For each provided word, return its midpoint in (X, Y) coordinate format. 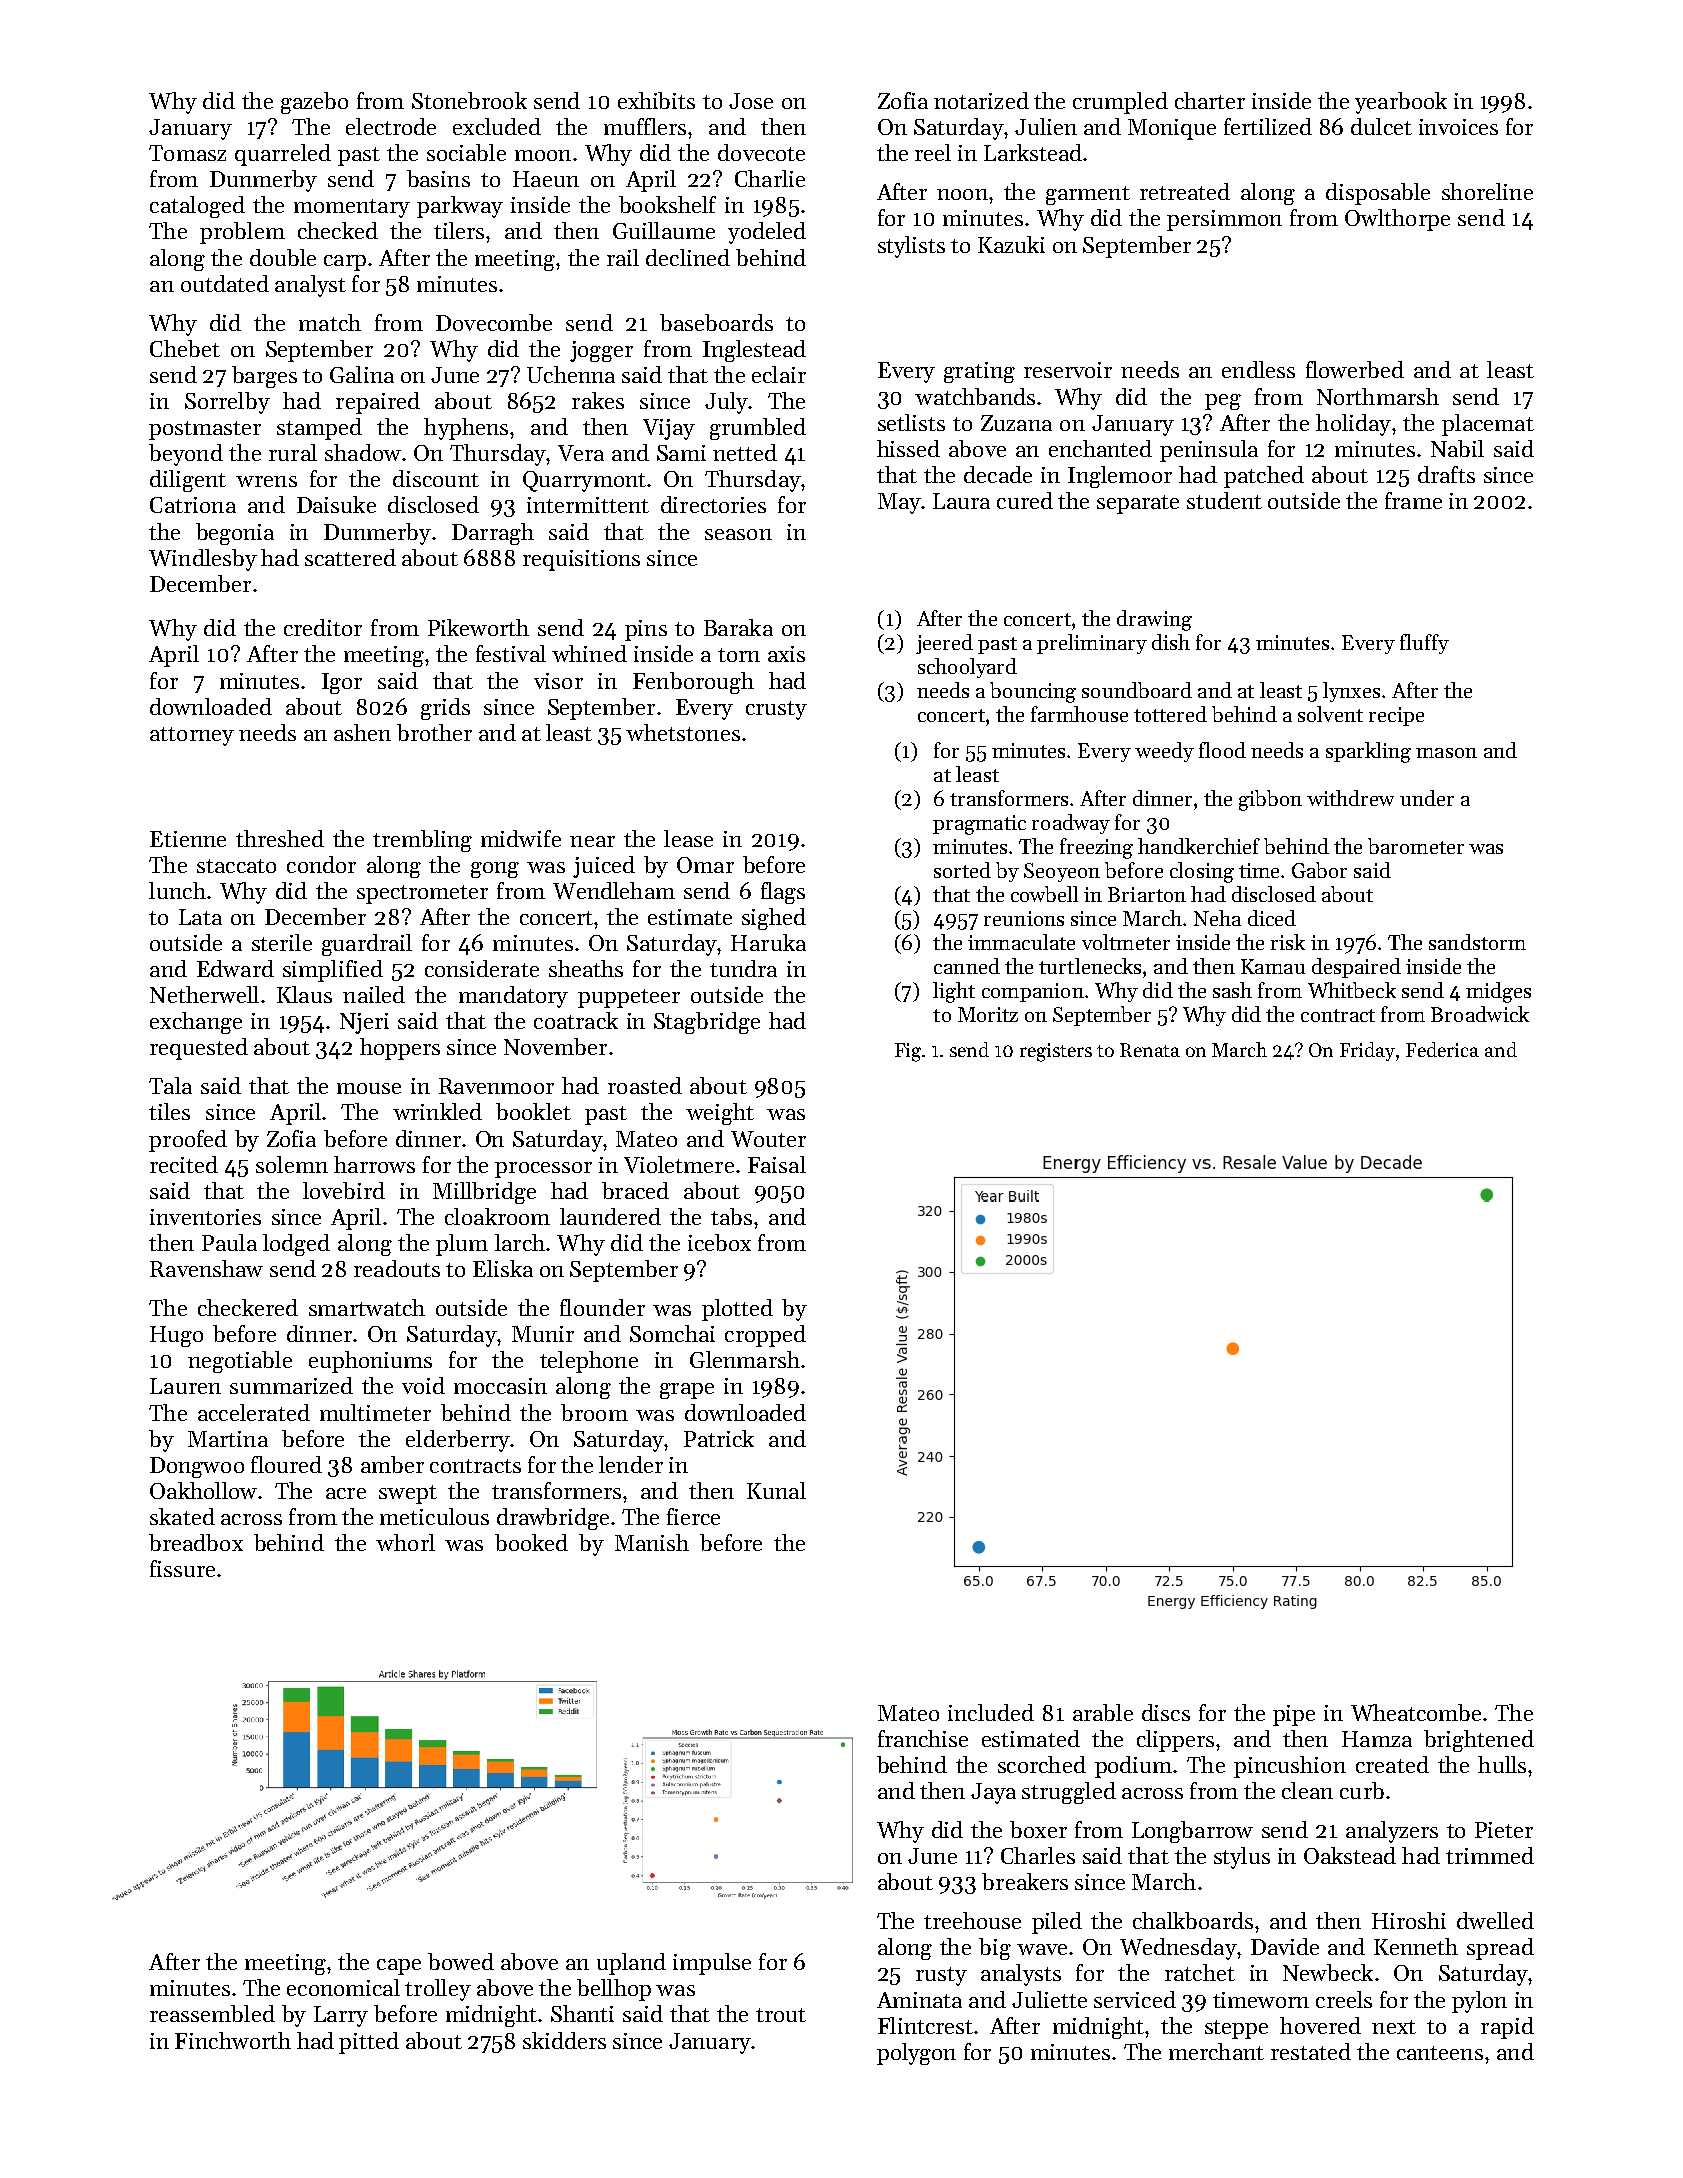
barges (264, 377)
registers (1056, 1052)
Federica (1442, 1049)
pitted (369, 2043)
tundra (743, 968)
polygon (916, 2054)
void (423, 1385)
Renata (1150, 1050)
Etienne (188, 839)
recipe (1396, 716)
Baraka (738, 627)
